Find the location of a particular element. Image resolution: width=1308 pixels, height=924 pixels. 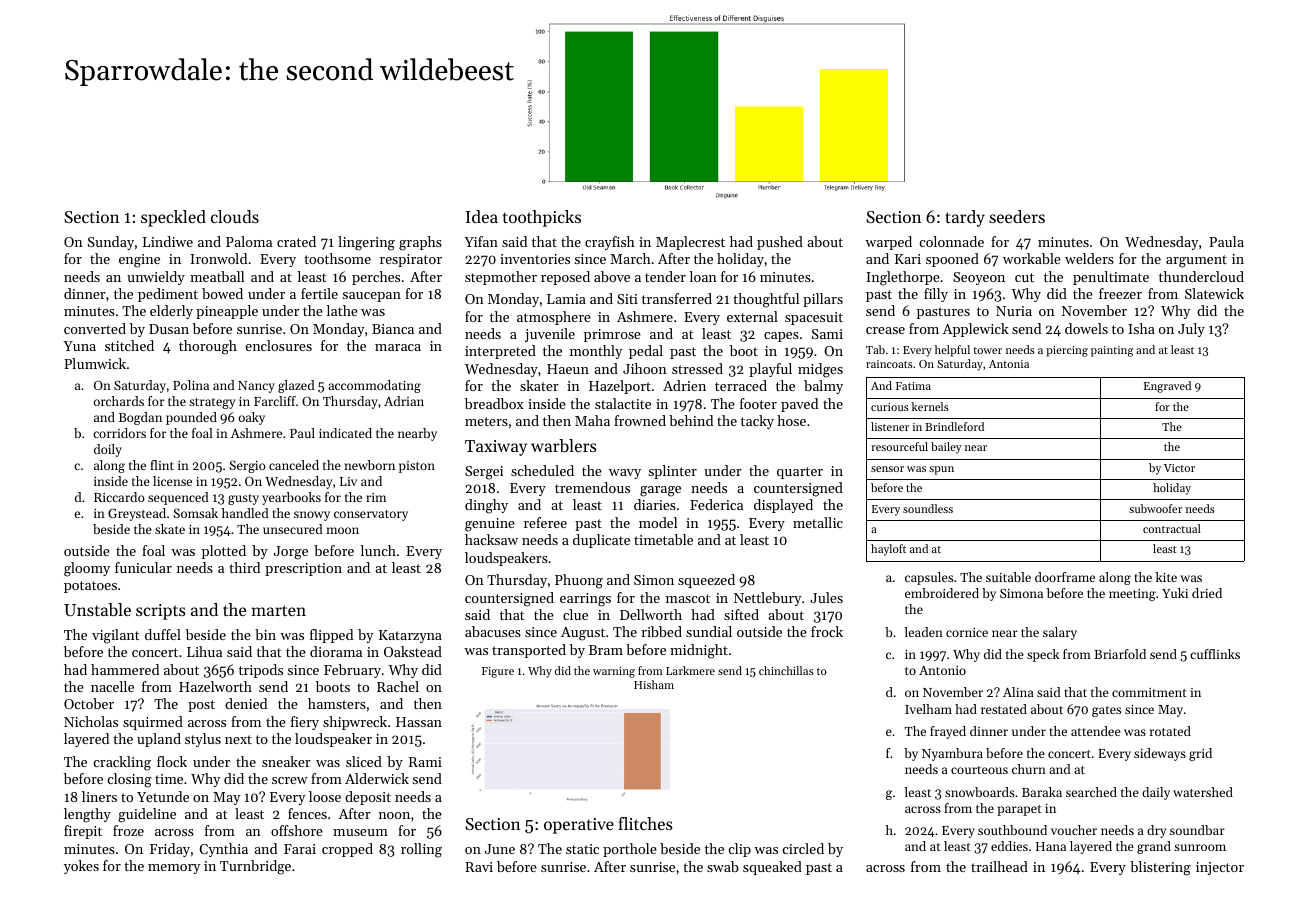

dowels is located at coordinates (1086, 328).
